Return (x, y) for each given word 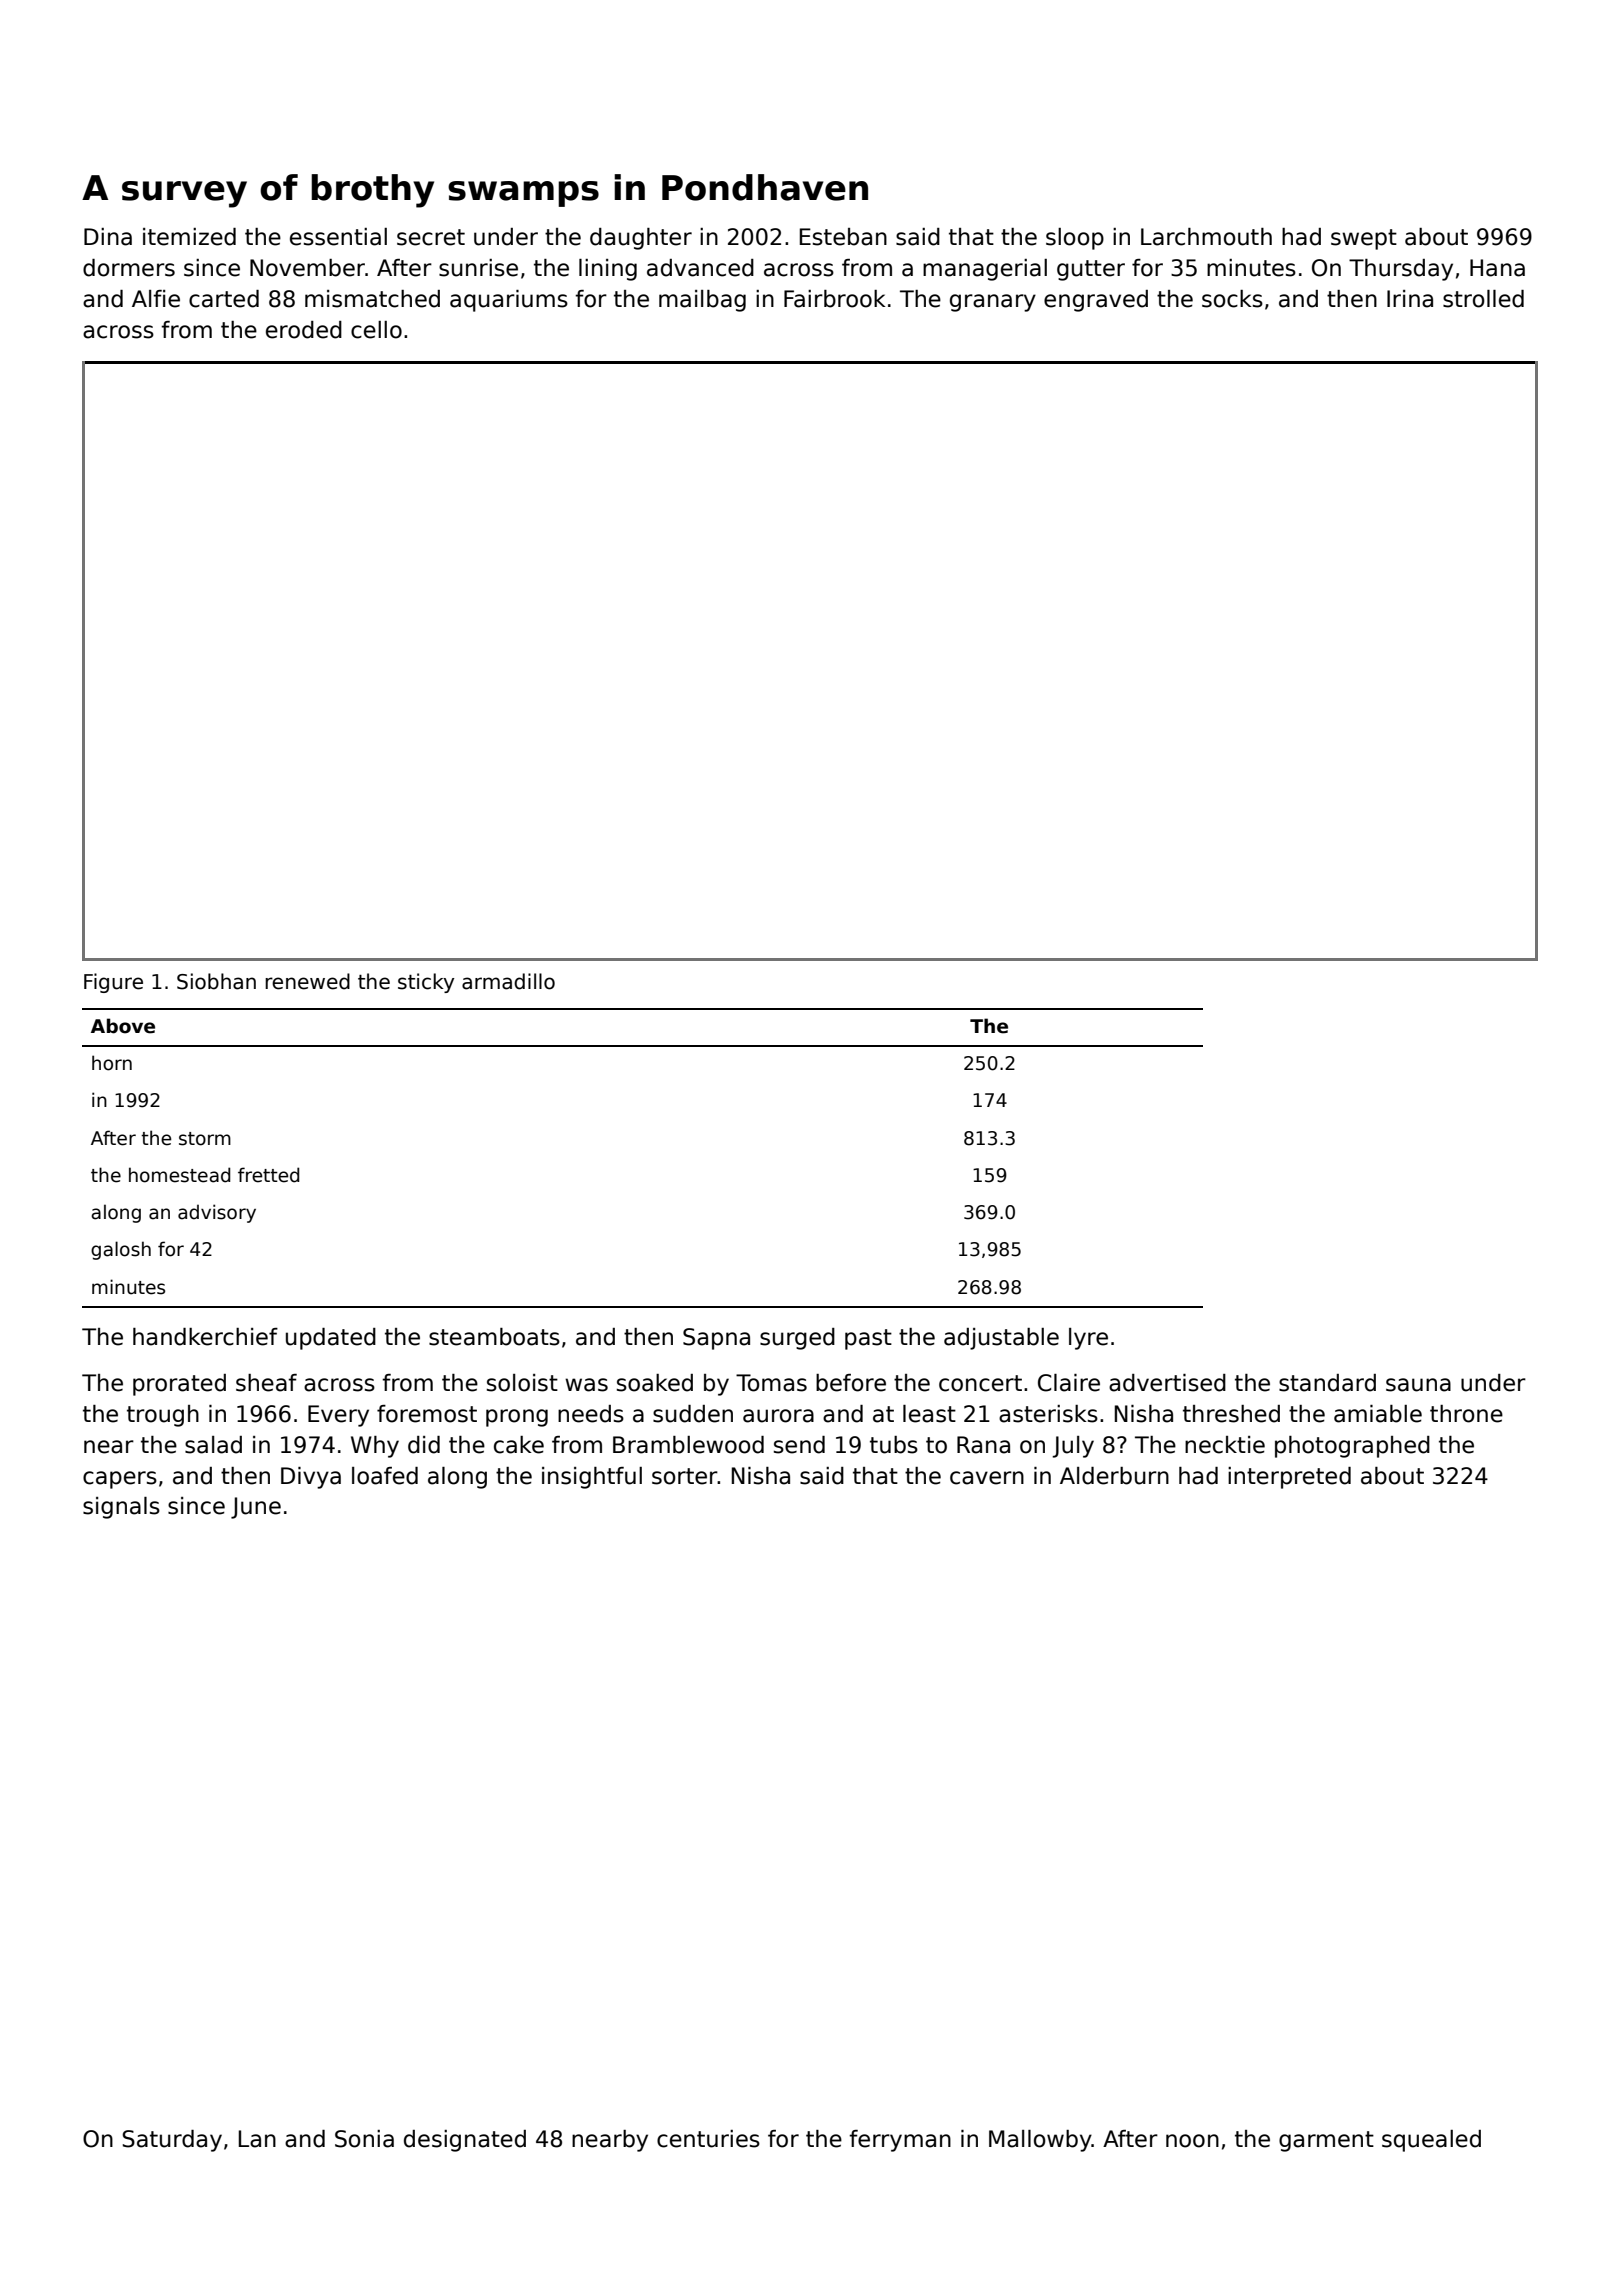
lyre (1088, 1339)
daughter (641, 239)
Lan (257, 2139)
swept (1364, 239)
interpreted (1289, 1478)
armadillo (508, 981)
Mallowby (1040, 2141)
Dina (108, 237)
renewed (307, 981)
